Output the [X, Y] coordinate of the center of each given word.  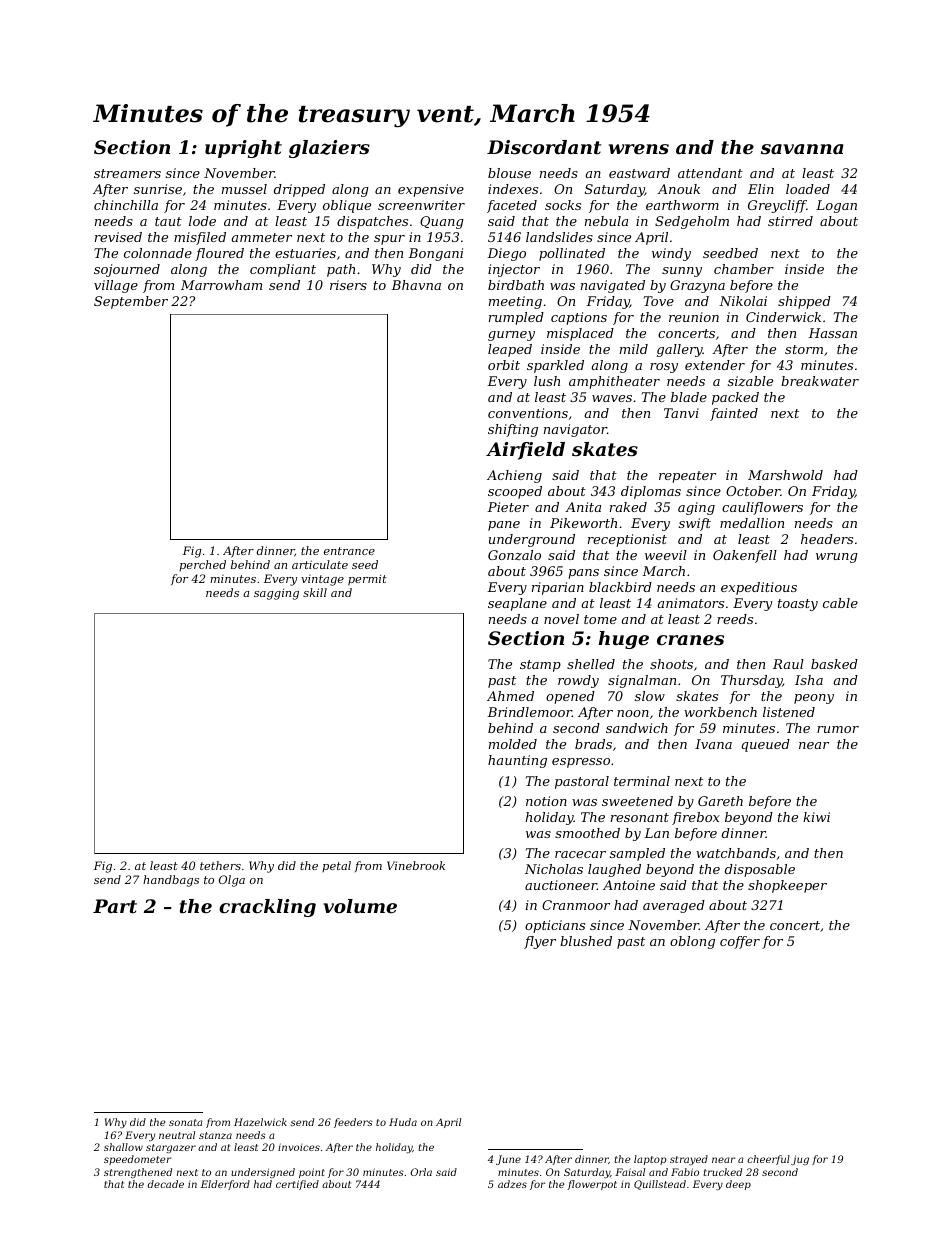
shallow [123, 1147]
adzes [512, 1184]
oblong [692, 942]
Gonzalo [514, 555]
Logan [836, 206]
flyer [540, 942]
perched [202, 565]
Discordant [544, 147]
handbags [171, 881]
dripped [299, 190]
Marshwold [785, 475]
